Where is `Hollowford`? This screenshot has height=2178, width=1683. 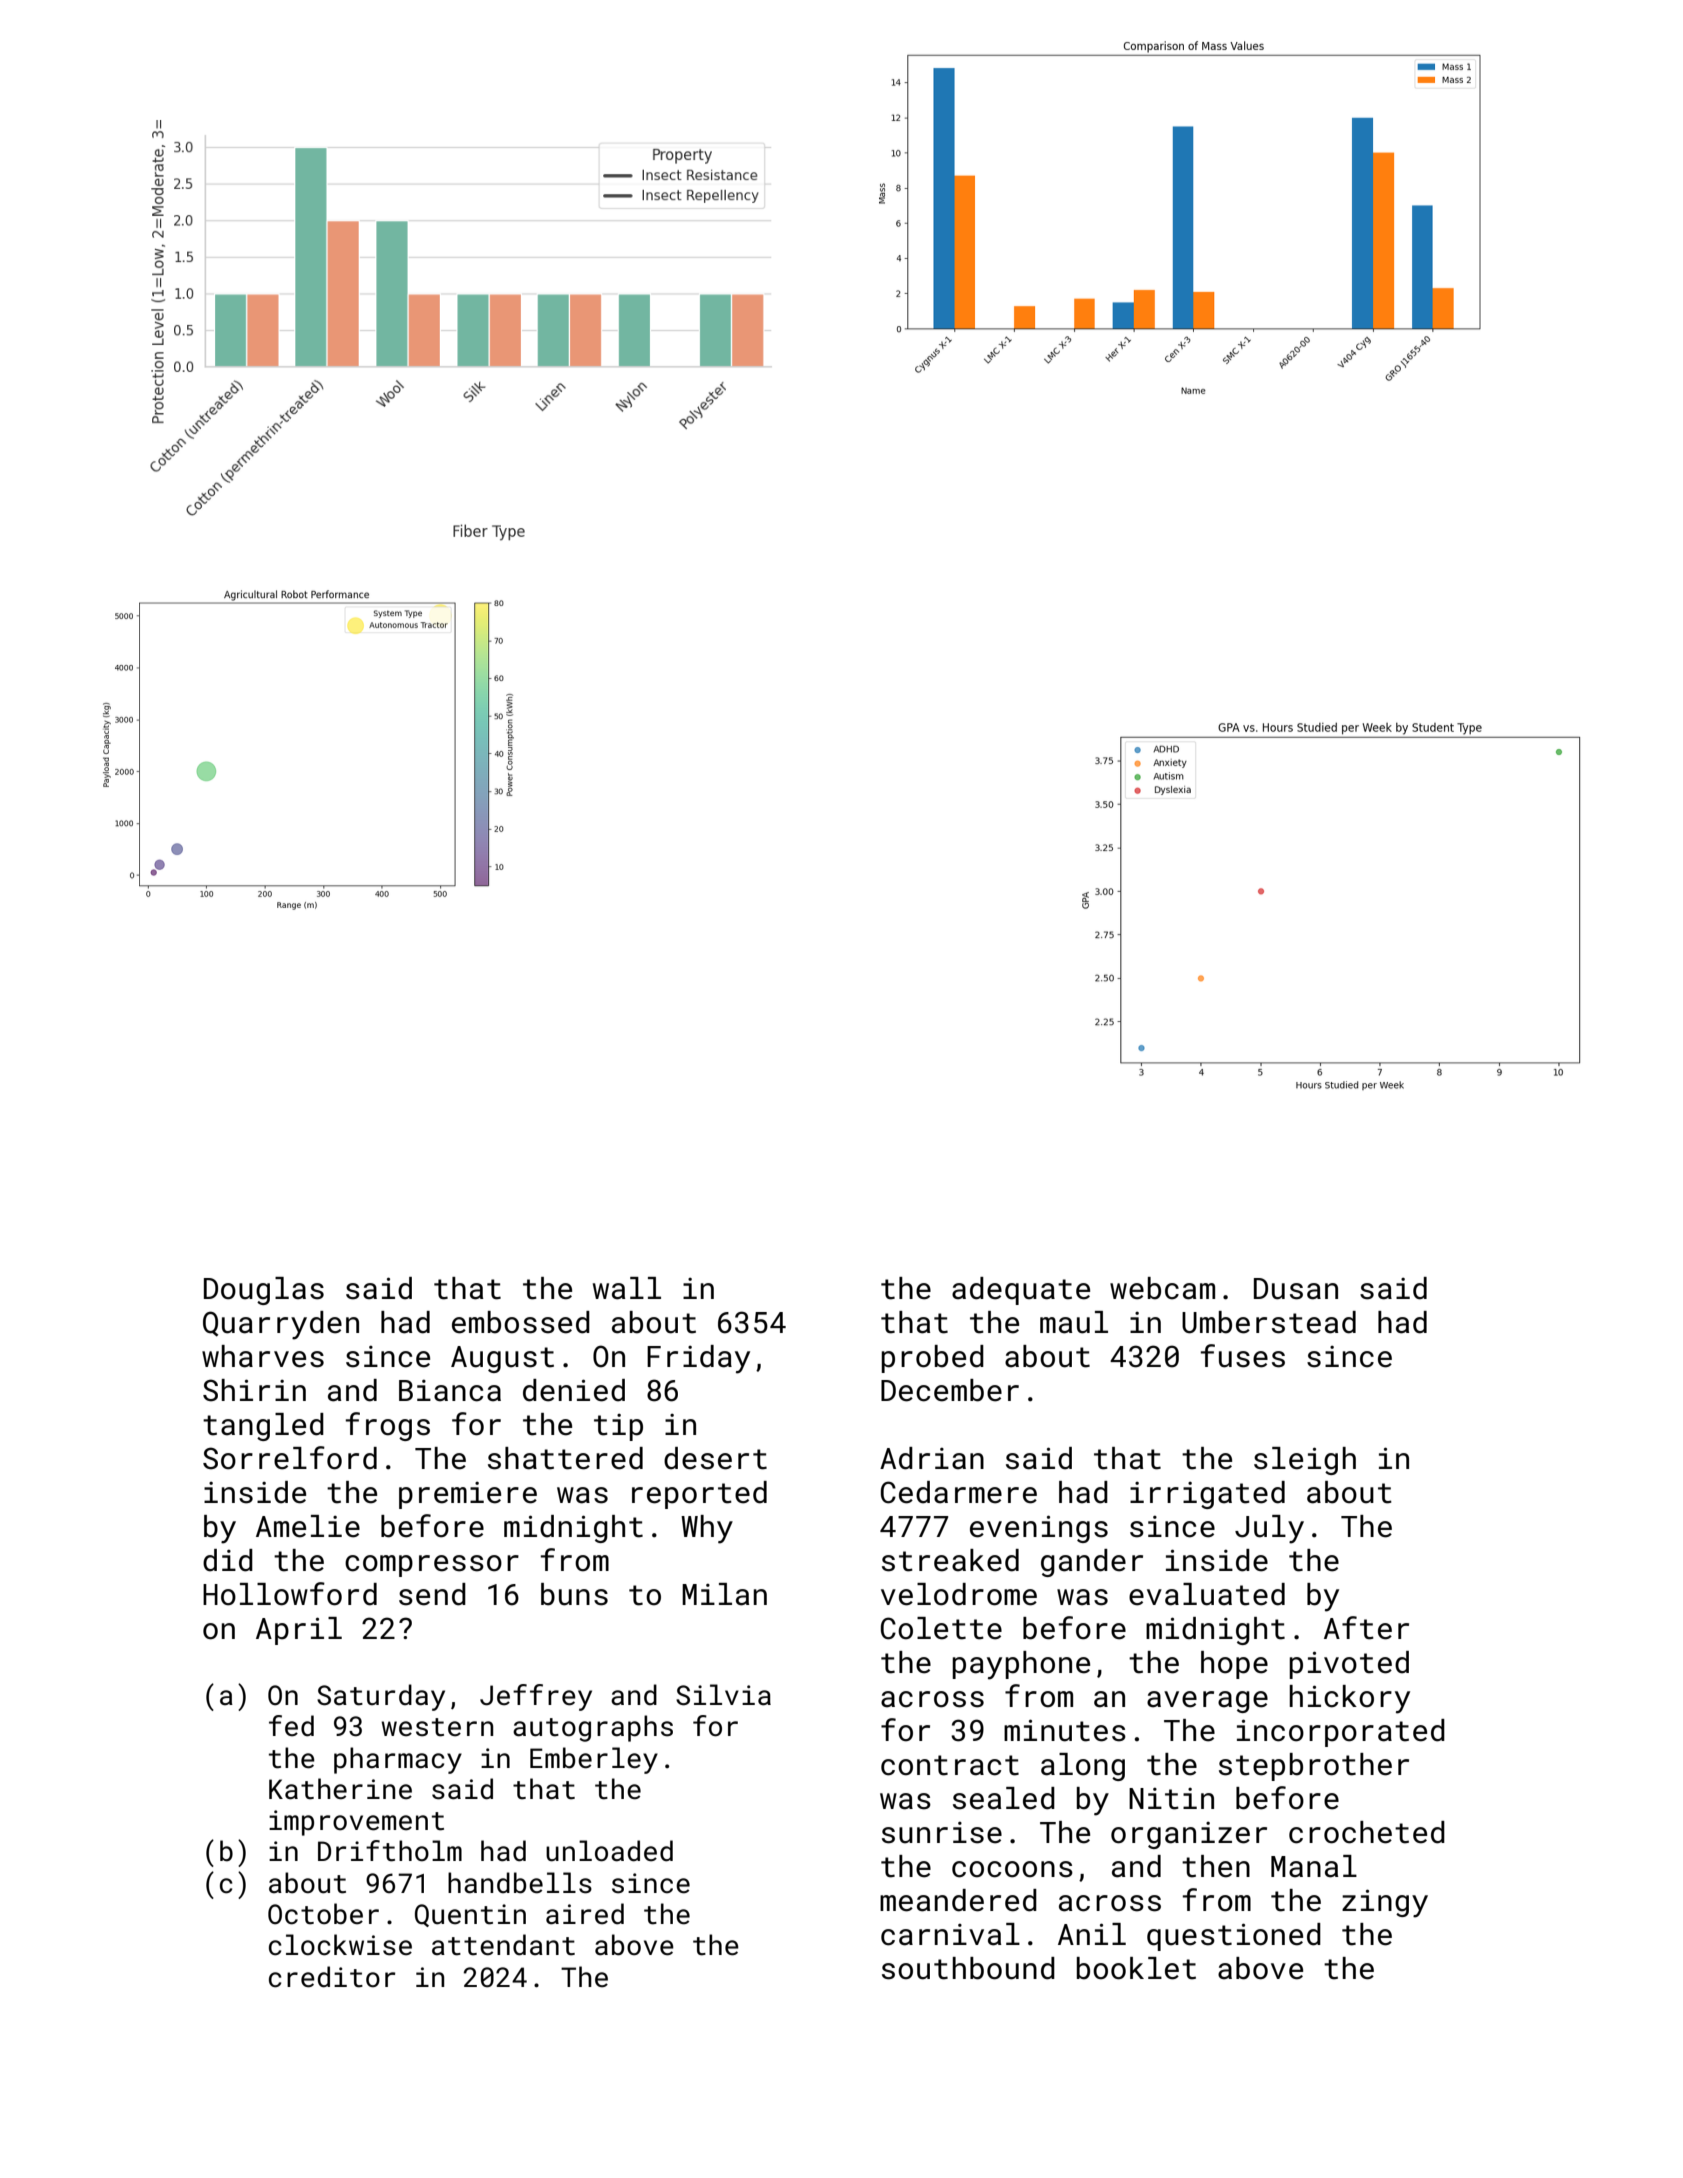 Hollowford is located at coordinates (290, 1594).
